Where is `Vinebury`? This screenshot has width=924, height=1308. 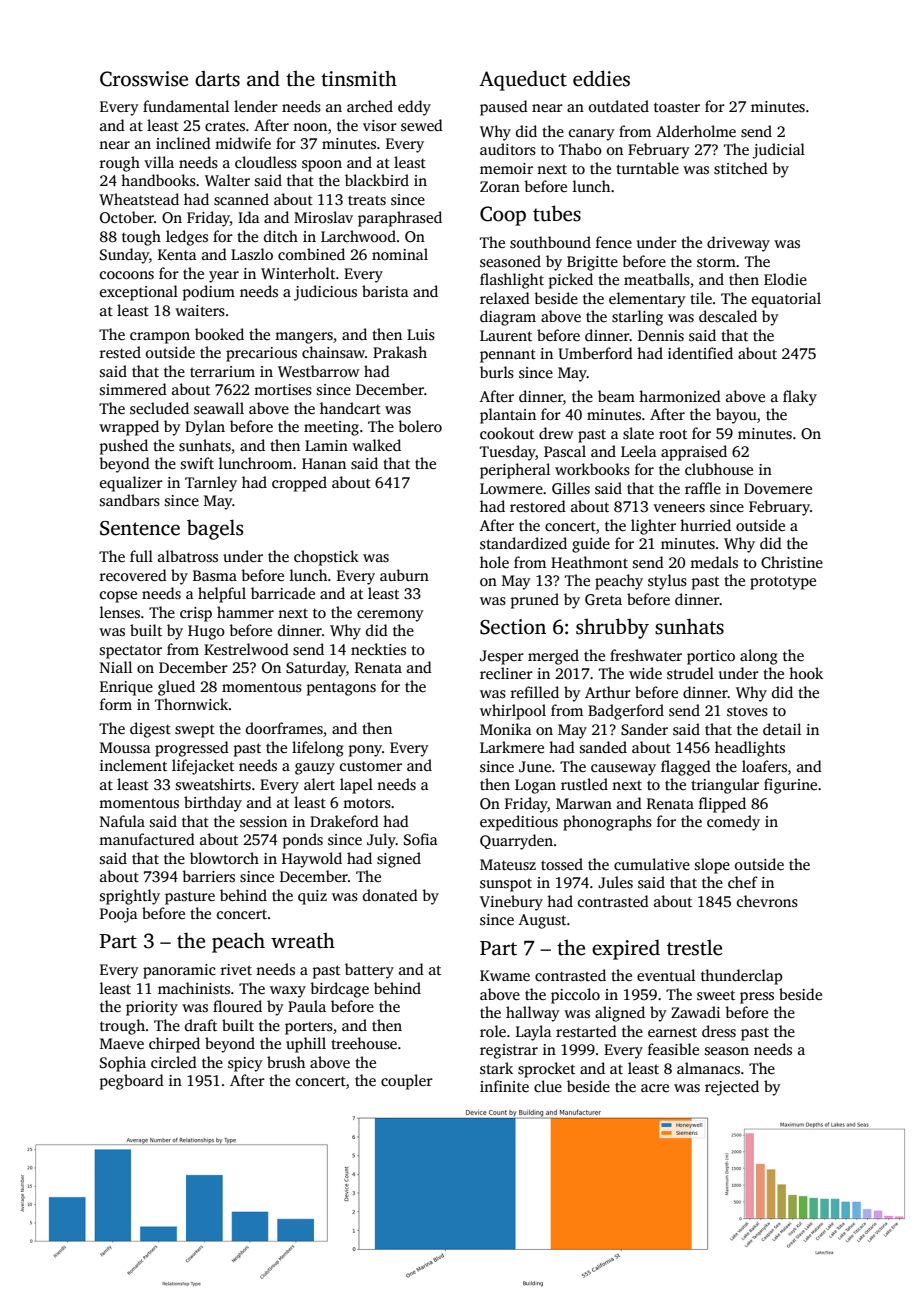 Vinebury is located at coordinates (511, 903).
